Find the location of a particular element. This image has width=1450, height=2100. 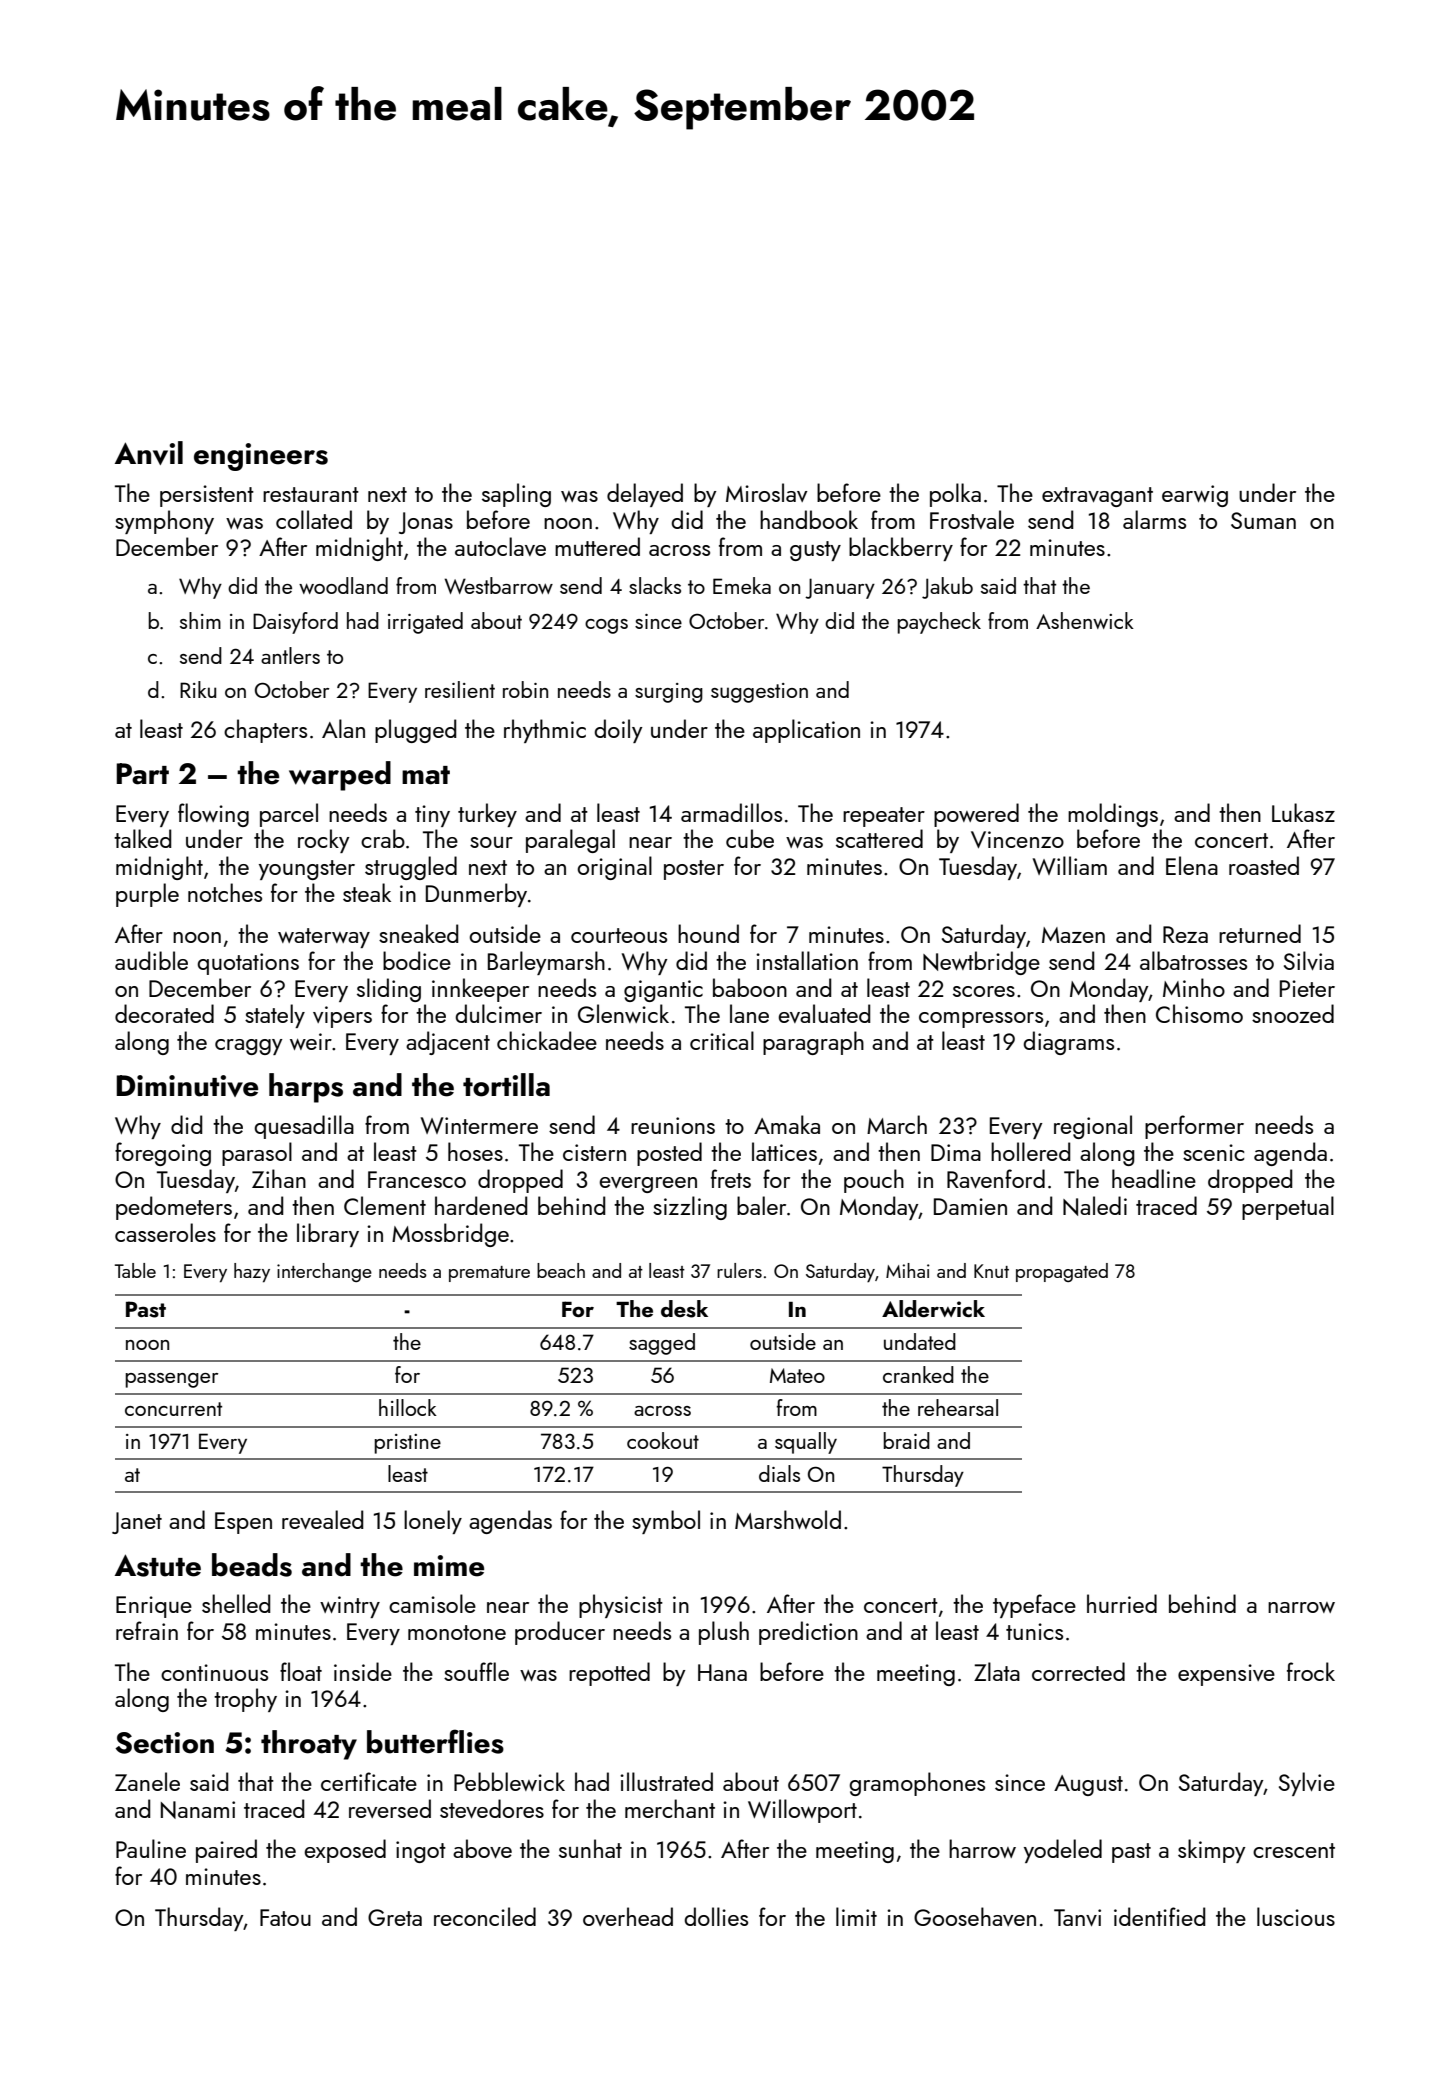

extravagant is located at coordinates (1097, 497).
